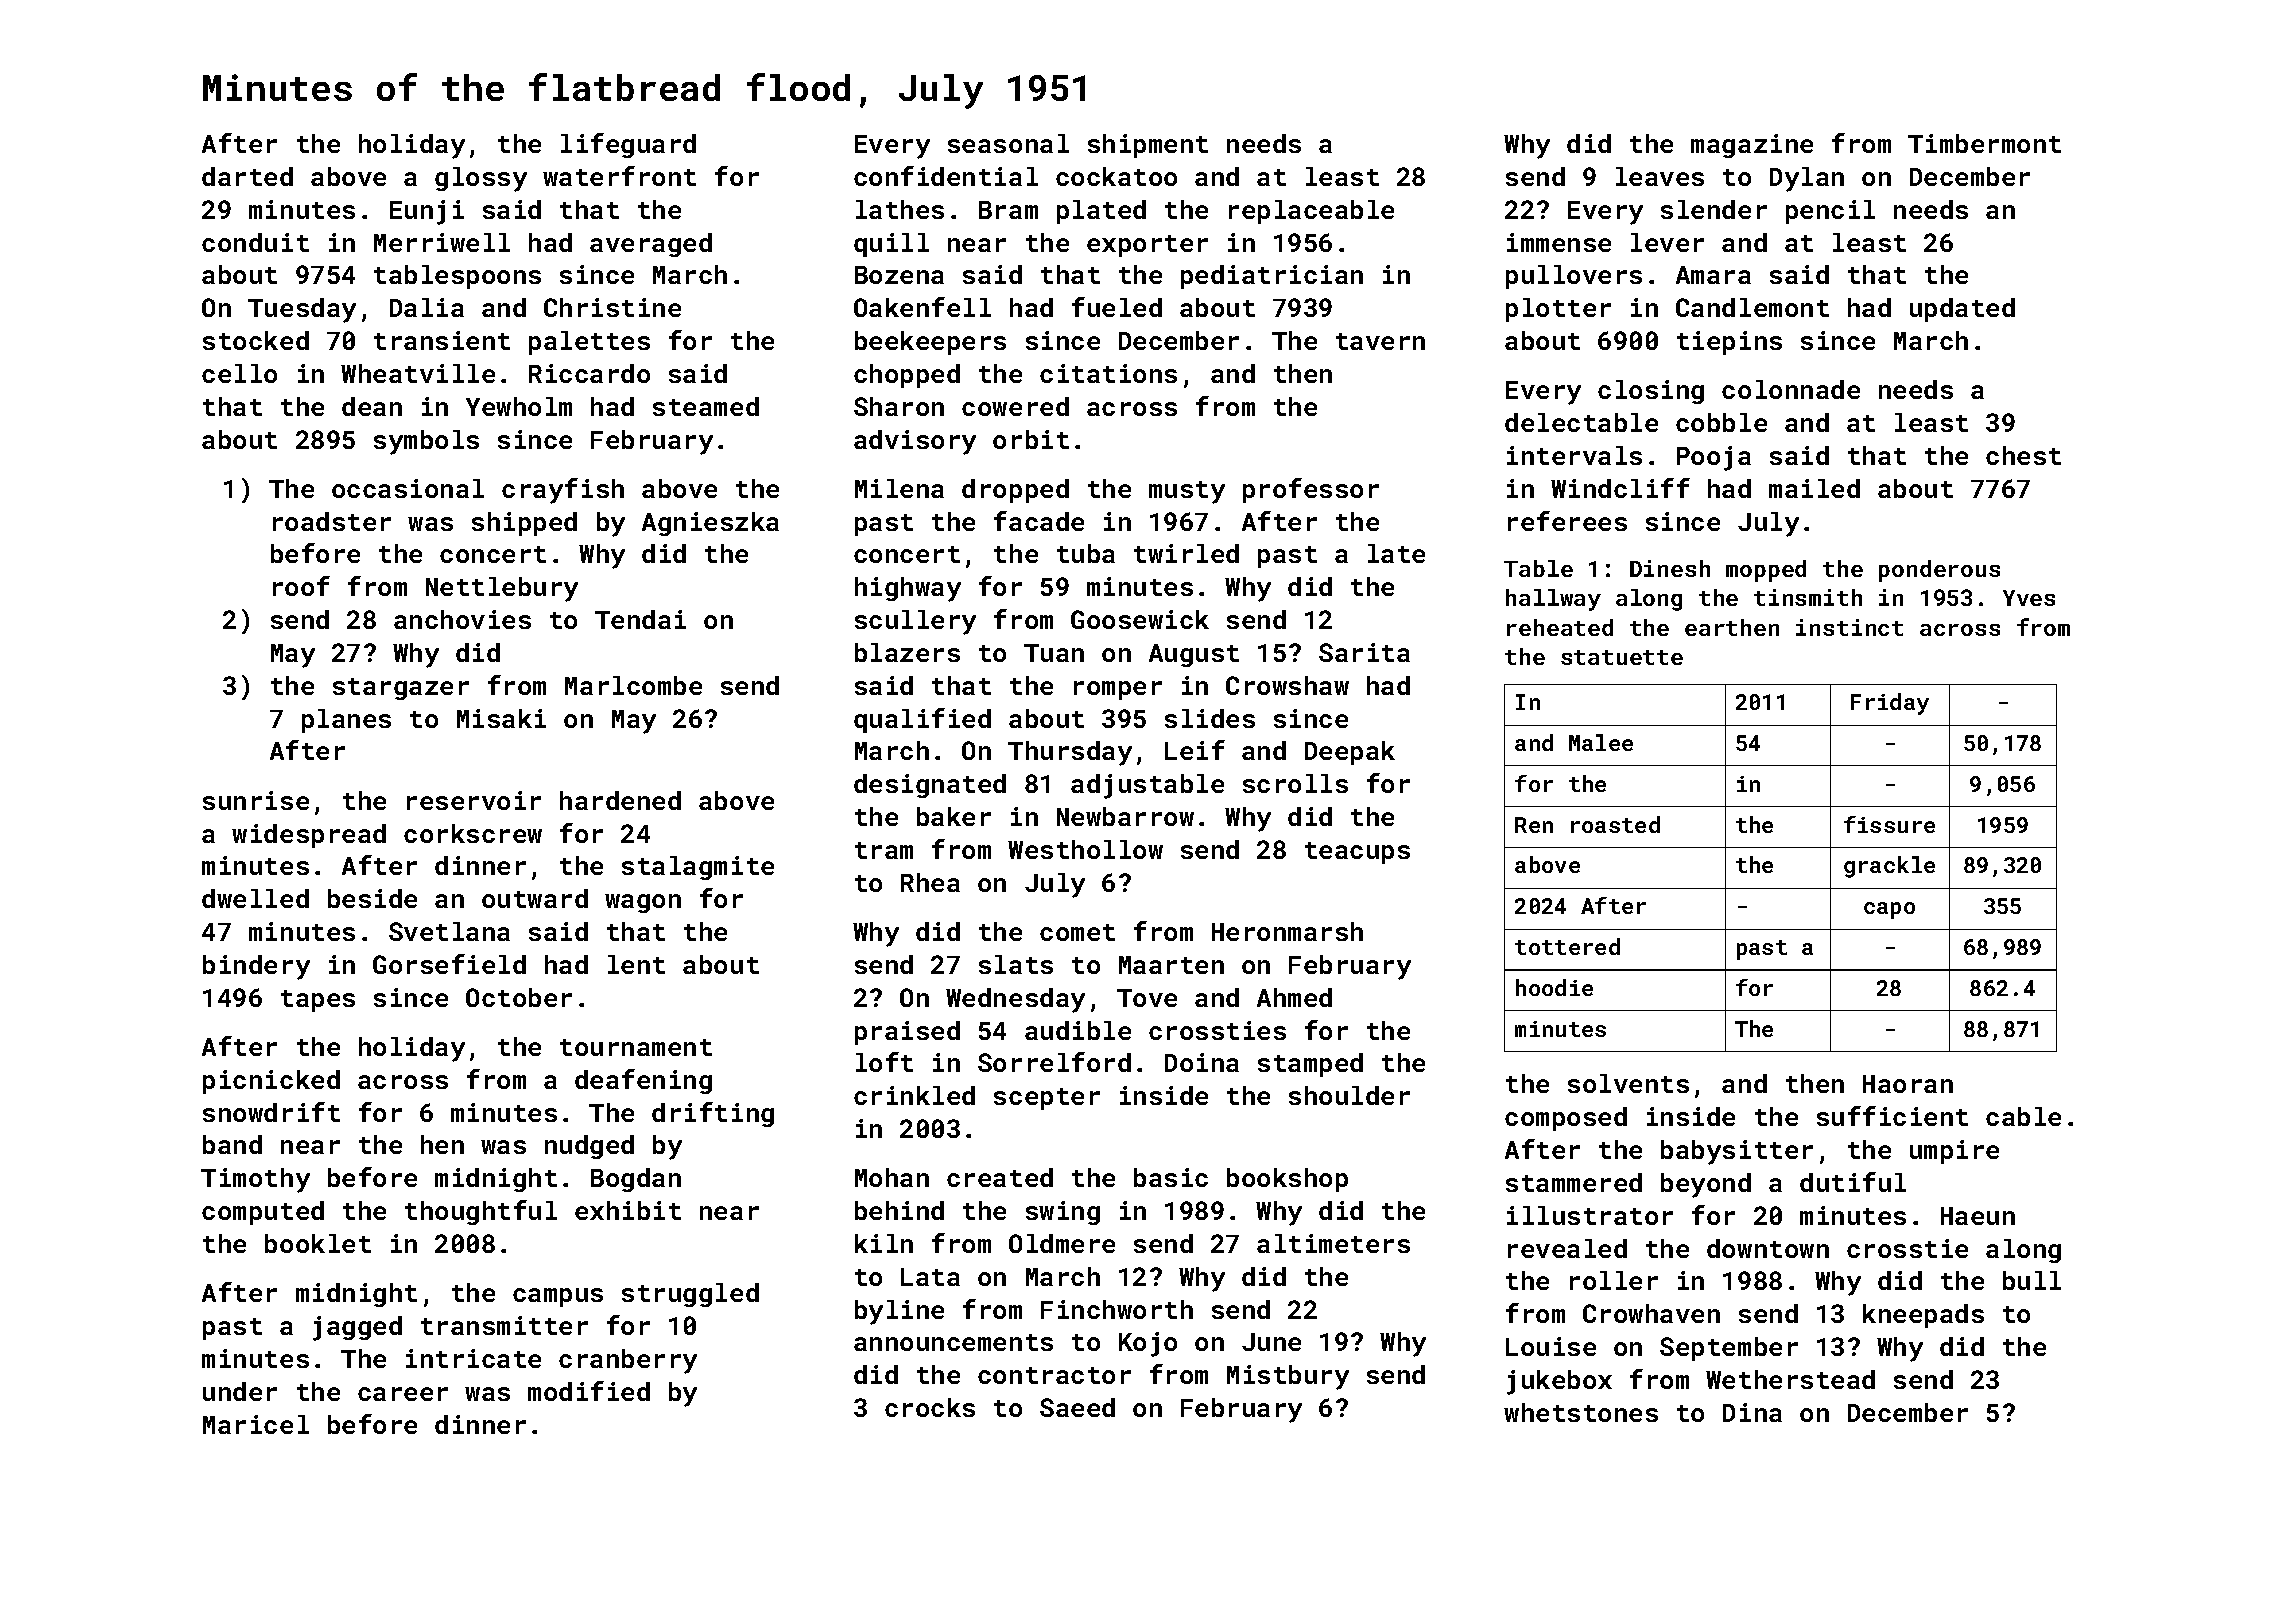 This document has width=2292, height=1620. What do you see at coordinates (474, 800) in the document?
I see `reservoir` at bounding box center [474, 800].
